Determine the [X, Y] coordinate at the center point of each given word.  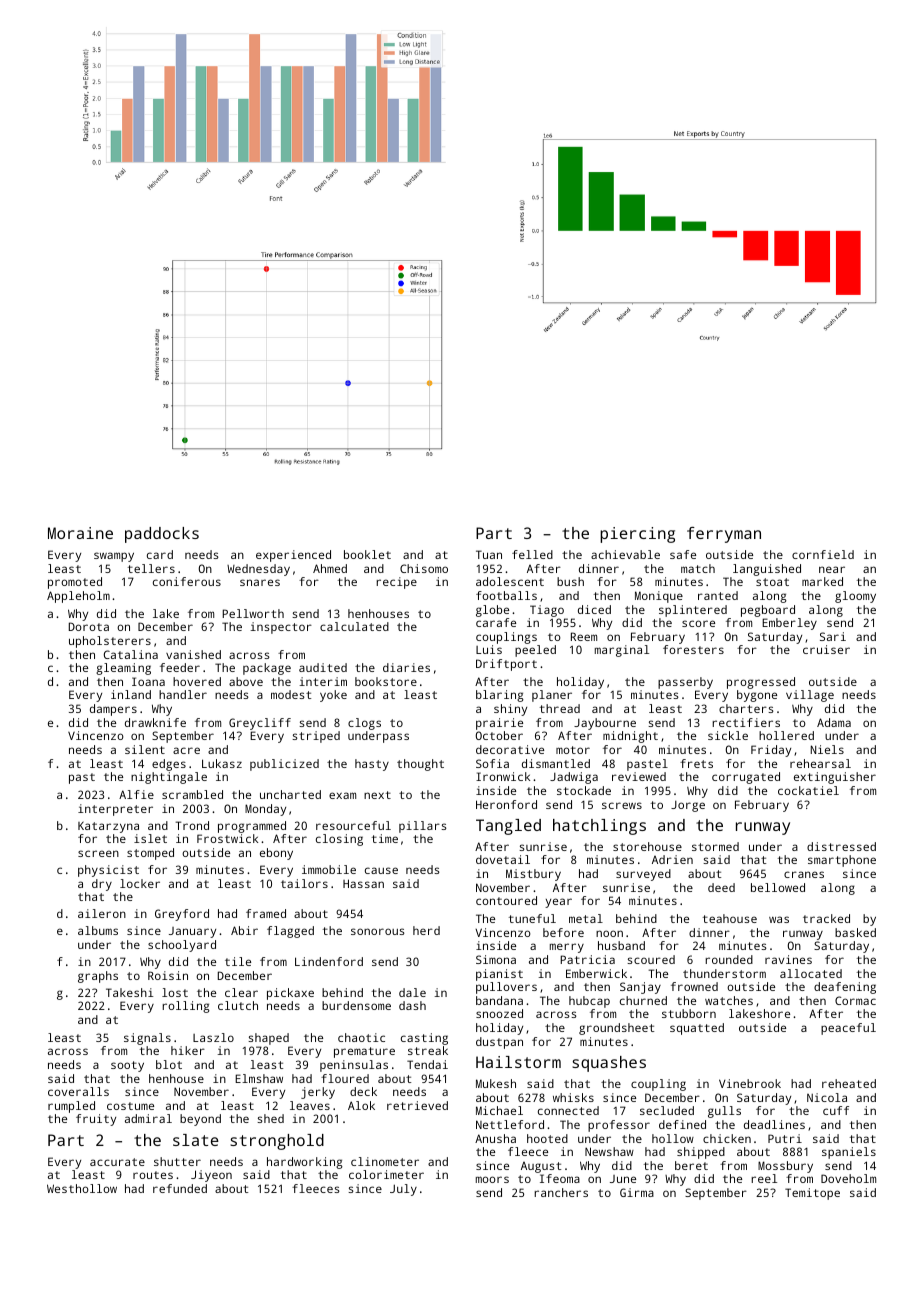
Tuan [489, 554]
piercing [637, 535]
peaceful [848, 1029]
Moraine [80, 533]
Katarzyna [108, 827]
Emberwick [596, 973]
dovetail [503, 859]
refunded [180, 1188]
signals [147, 1039]
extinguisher [835, 778]
